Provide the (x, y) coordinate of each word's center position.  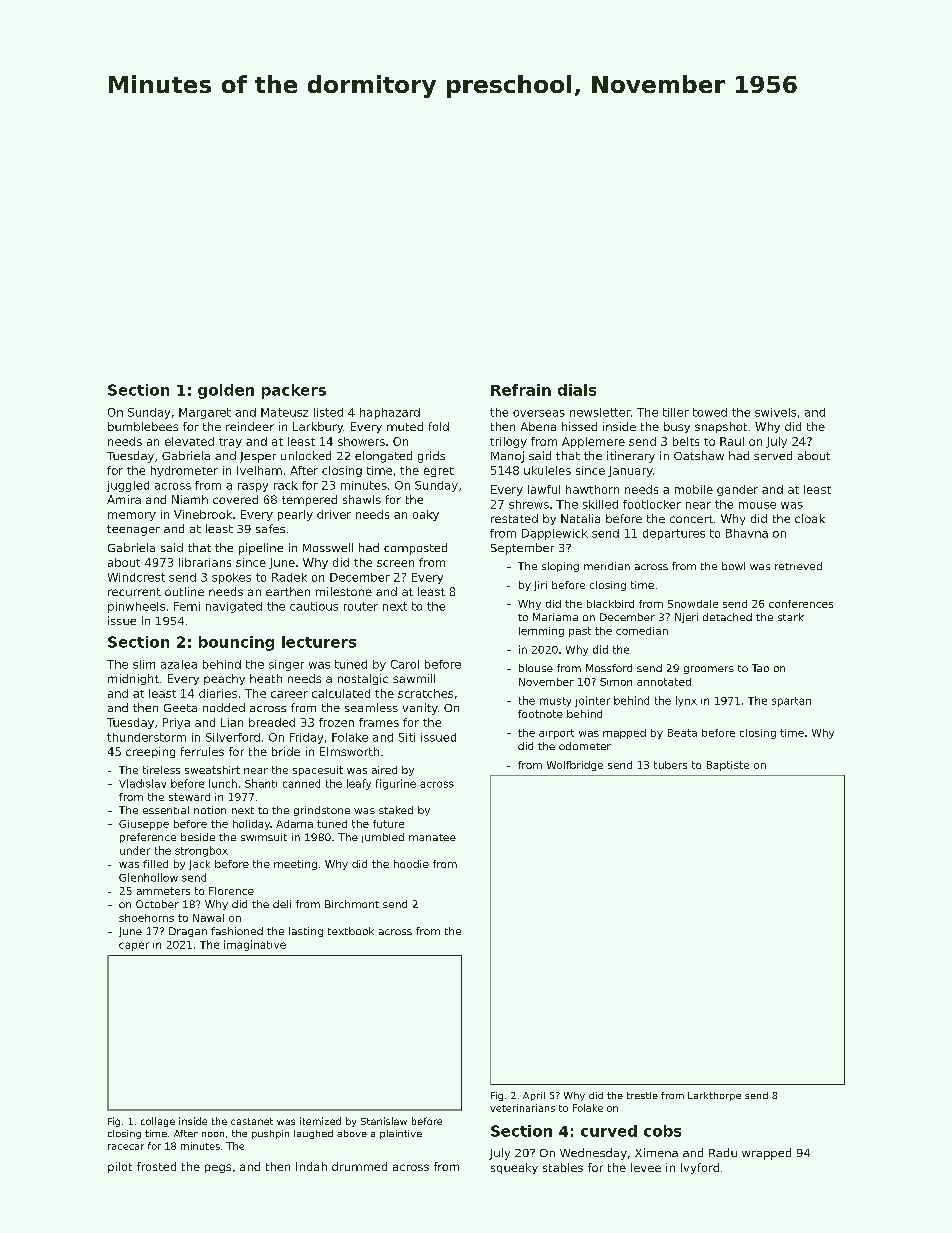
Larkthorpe (714, 1096)
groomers (709, 670)
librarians (205, 562)
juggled (128, 486)
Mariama (555, 617)
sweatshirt (212, 770)
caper (134, 946)
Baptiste (728, 766)
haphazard (390, 413)
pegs (218, 1168)
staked (396, 810)
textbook (351, 931)
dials (577, 390)
